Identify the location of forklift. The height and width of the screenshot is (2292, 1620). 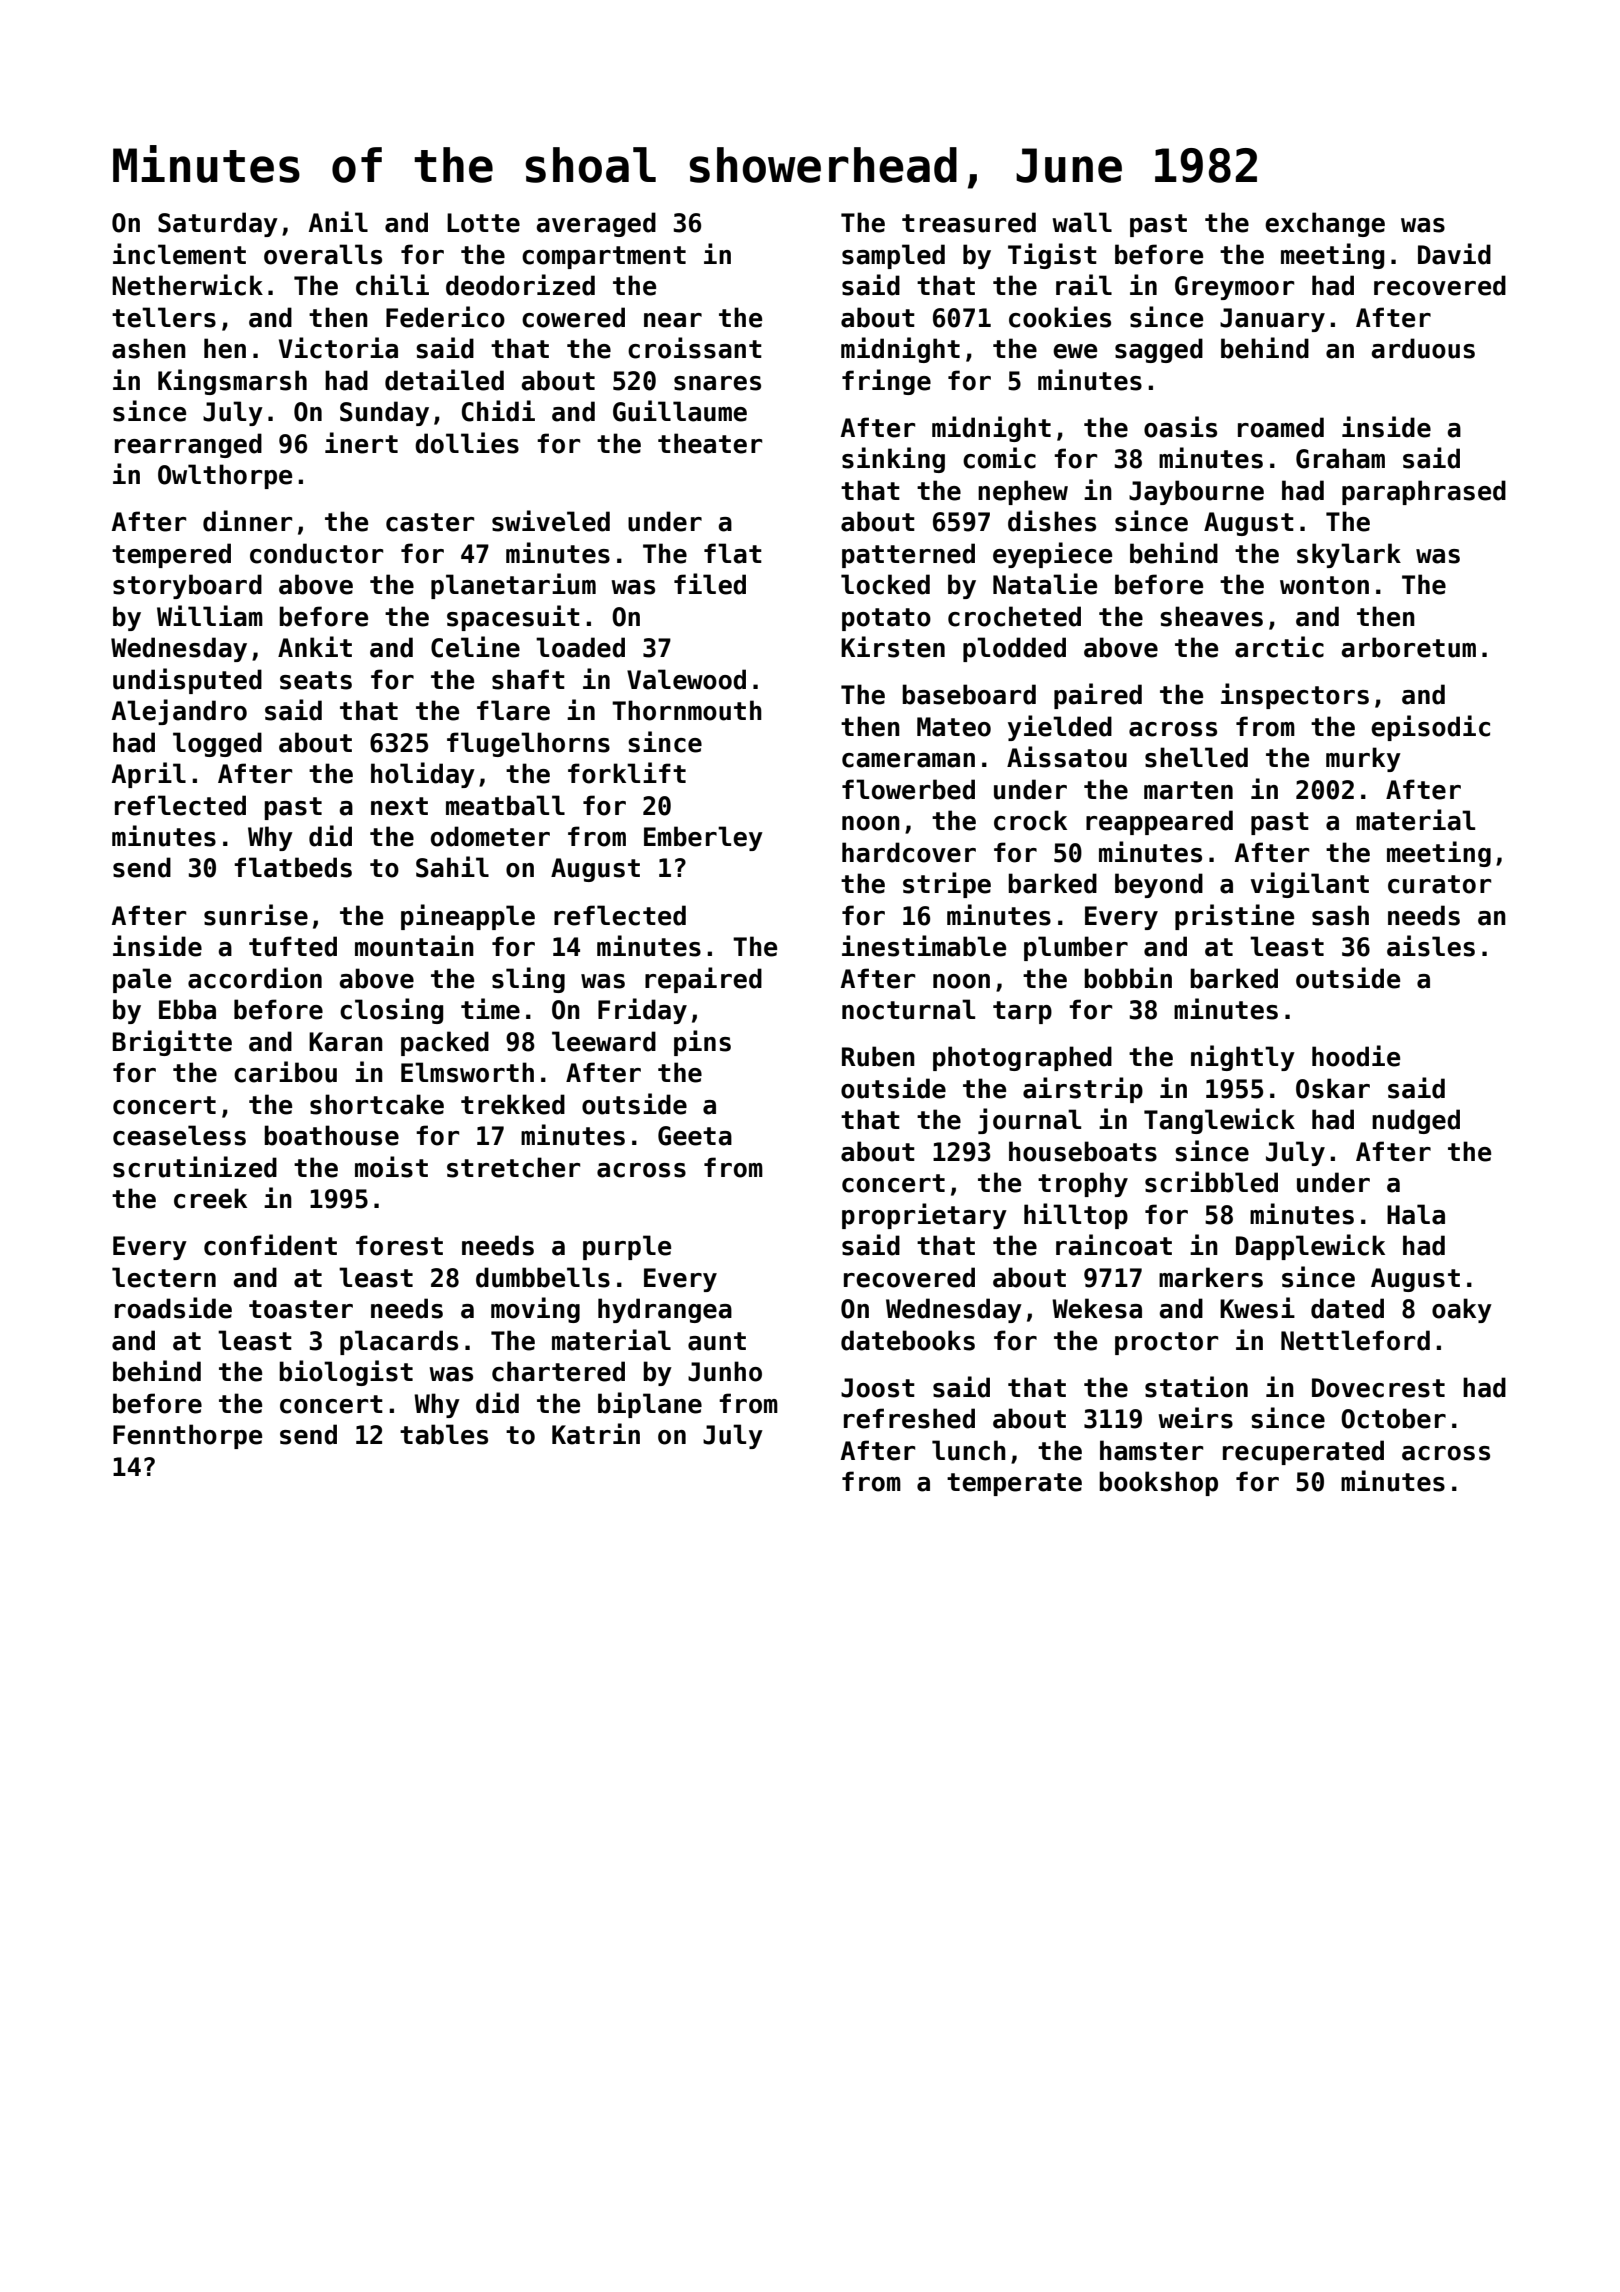
(627, 773).
